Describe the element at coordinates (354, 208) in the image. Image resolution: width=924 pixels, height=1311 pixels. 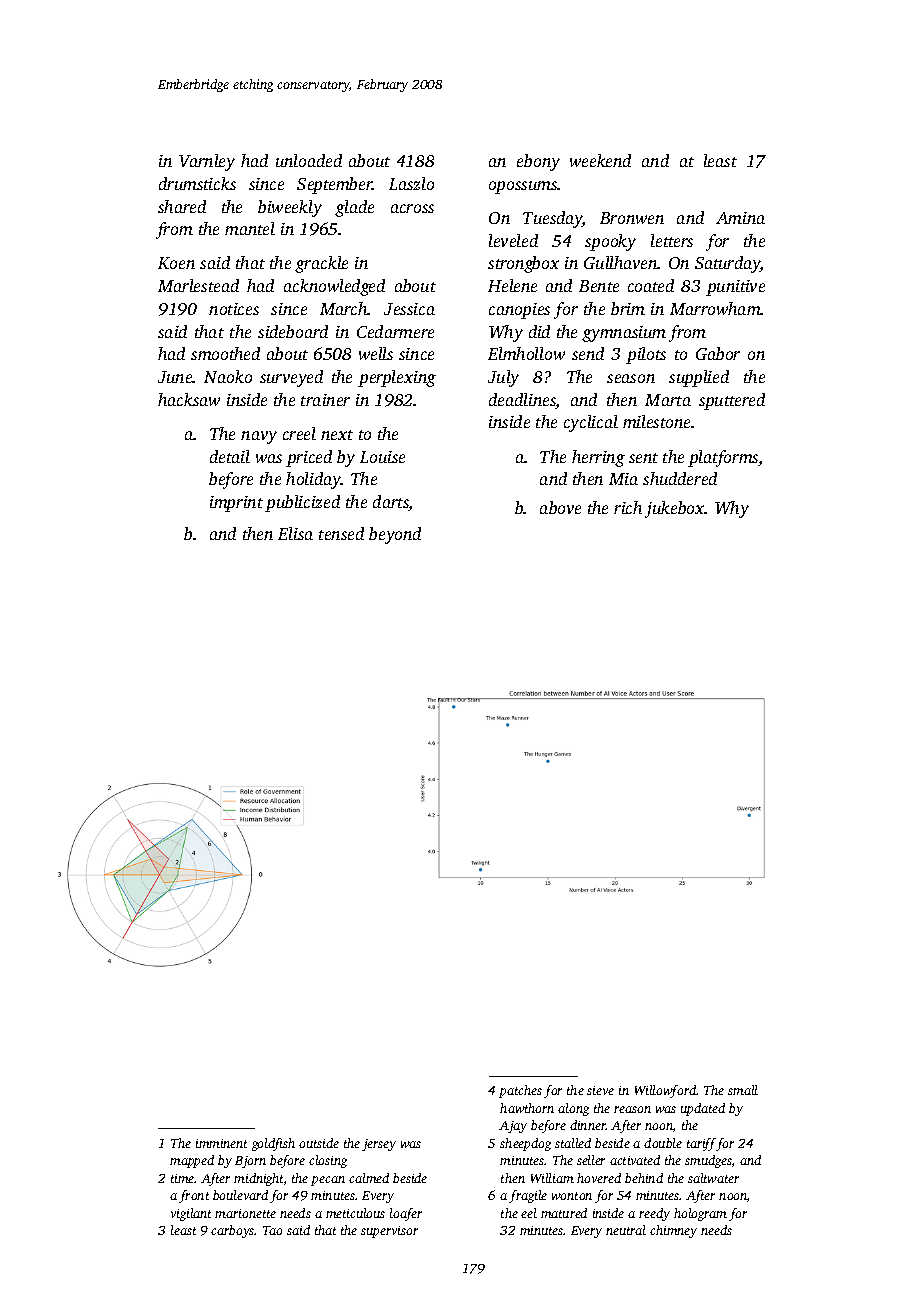
I see `glade` at that location.
